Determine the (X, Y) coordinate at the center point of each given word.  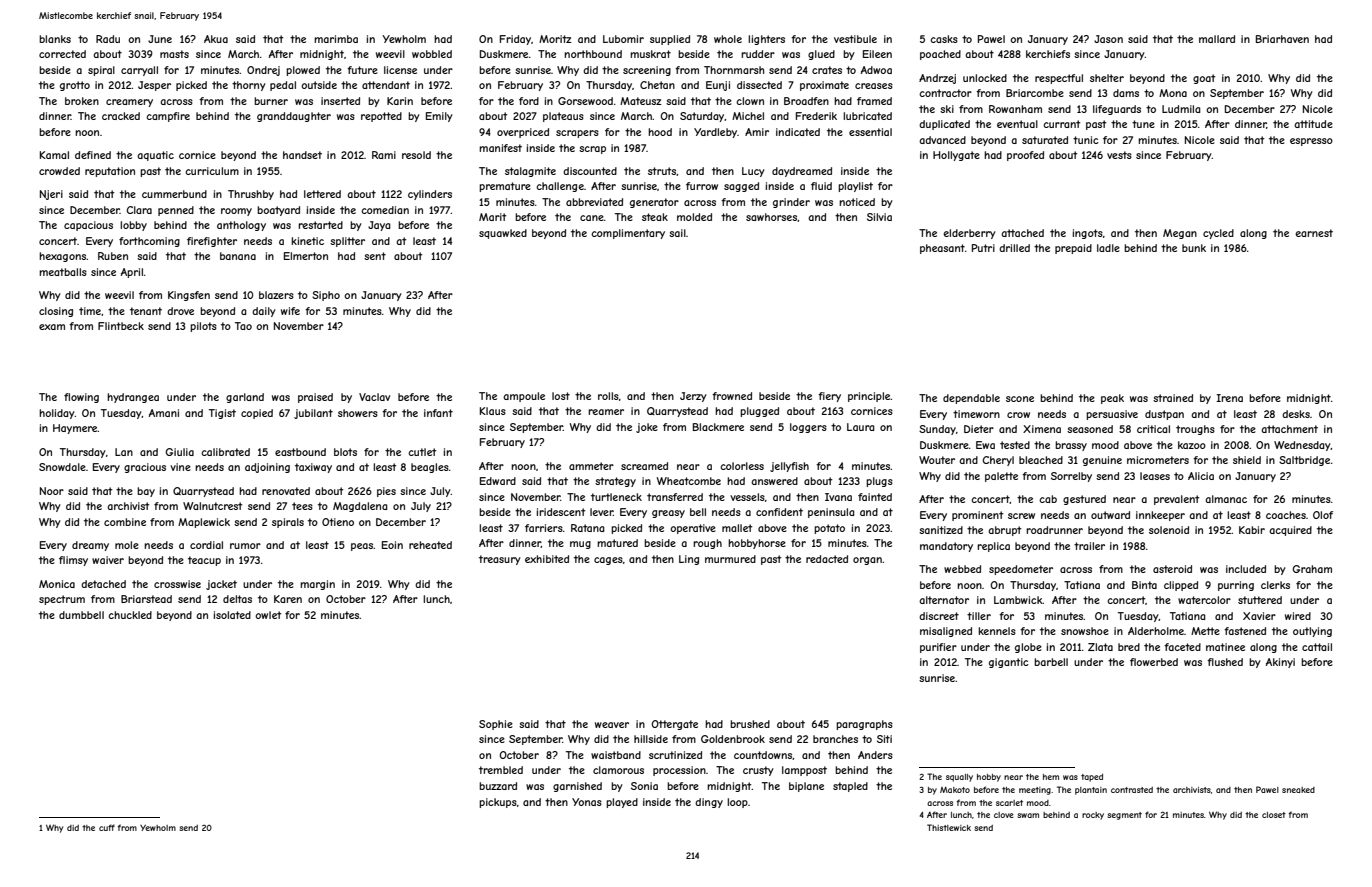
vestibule (855, 39)
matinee (1225, 647)
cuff (107, 827)
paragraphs (864, 725)
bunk (1194, 248)
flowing (81, 398)
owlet (268, 615)
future (362, 70)
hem (1051, 777)
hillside (651, 739)
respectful (1059, 79)
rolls (608, 396)
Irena (1229, 398)
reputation (110, 172)
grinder (791, 203)
